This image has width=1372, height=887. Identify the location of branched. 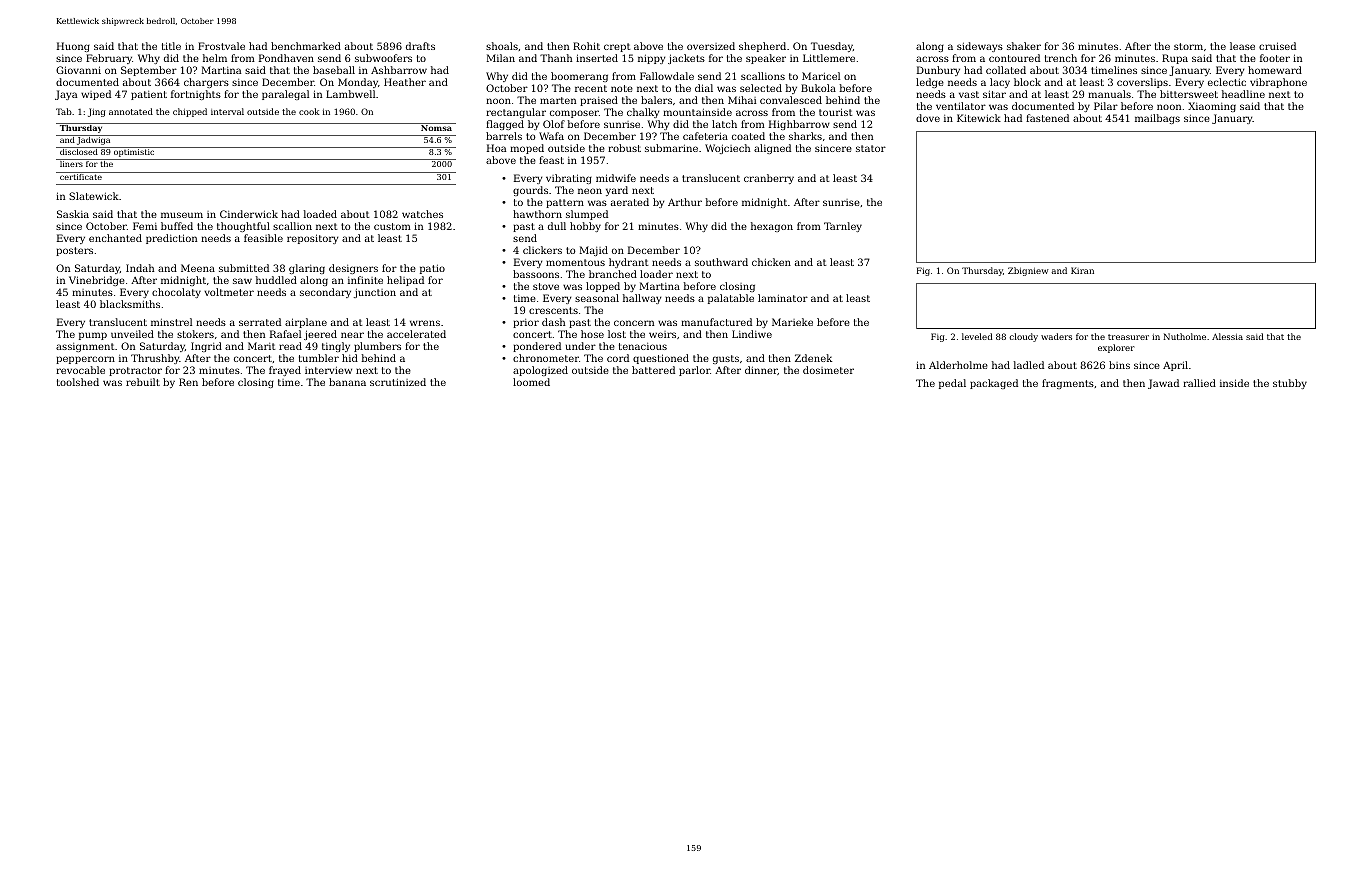
(613, 274).
